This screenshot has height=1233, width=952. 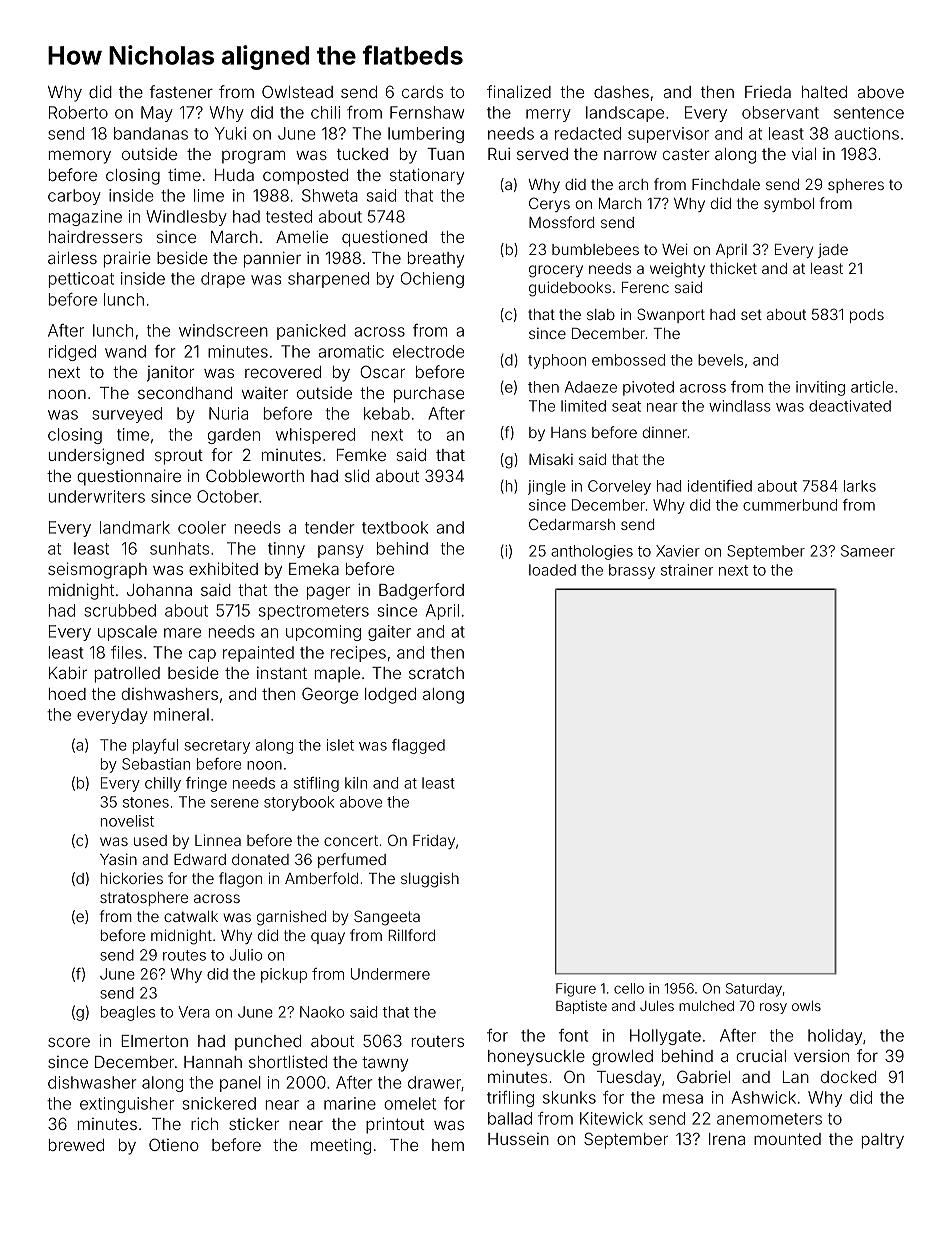 What do you see at coordinates (384, 238) in the screenshot?
I see `questioned` at bounding box center [384, 238].
